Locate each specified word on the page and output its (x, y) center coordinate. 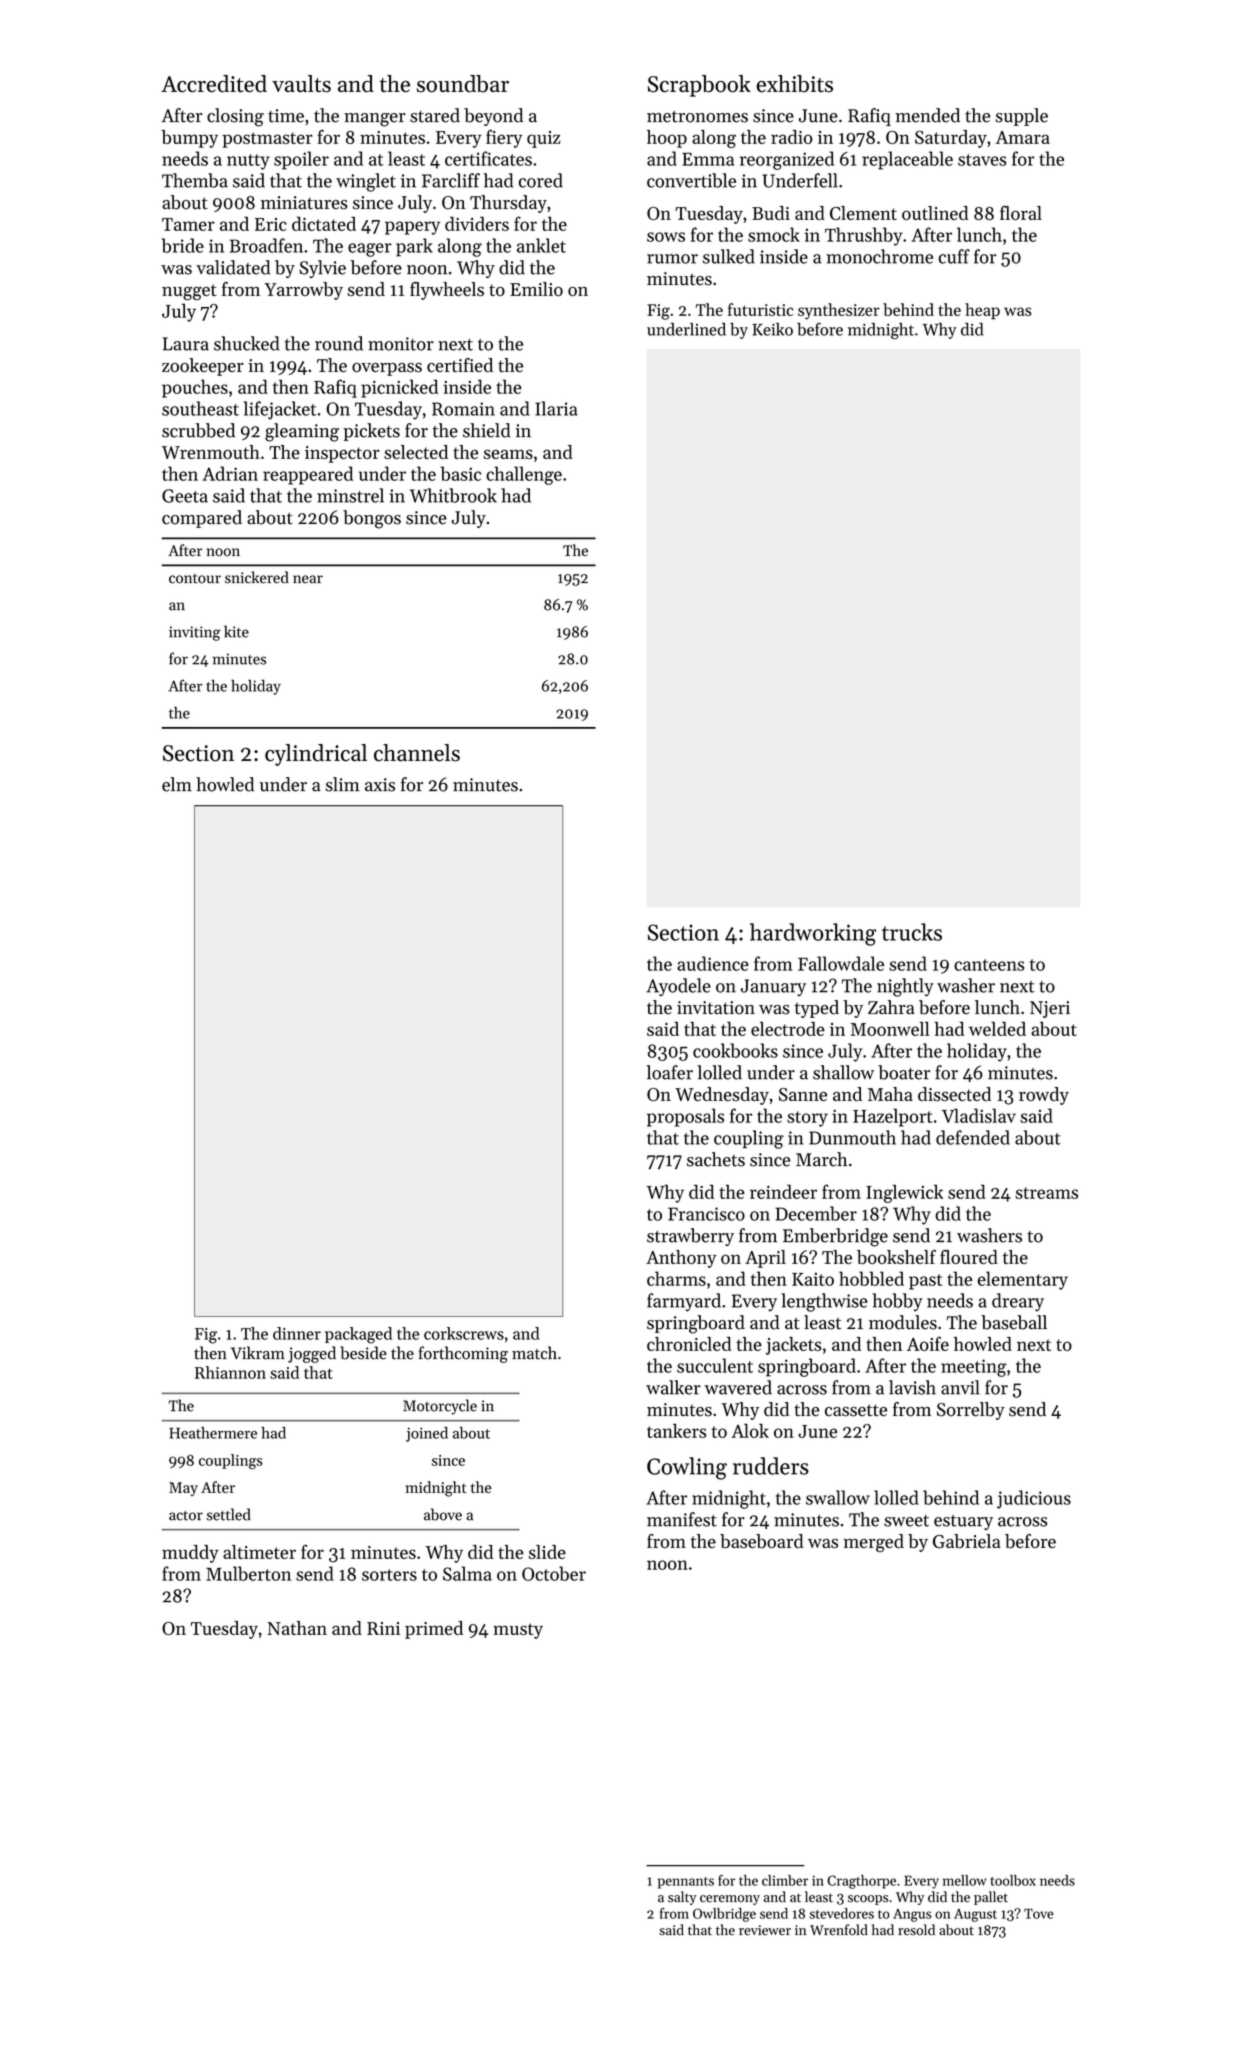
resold (916, 1930)
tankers (676, 1431)
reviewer (765, 1930)
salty (682, 1898)
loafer (670, 1072)
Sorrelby (971, 1411)
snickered (257, 577)
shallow (843, 1072)
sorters (389, 1575)
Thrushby (863, 236)
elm (177, 784)
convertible (691, 180)
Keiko (772, 329)
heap (982, 311)
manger (375, 120)
